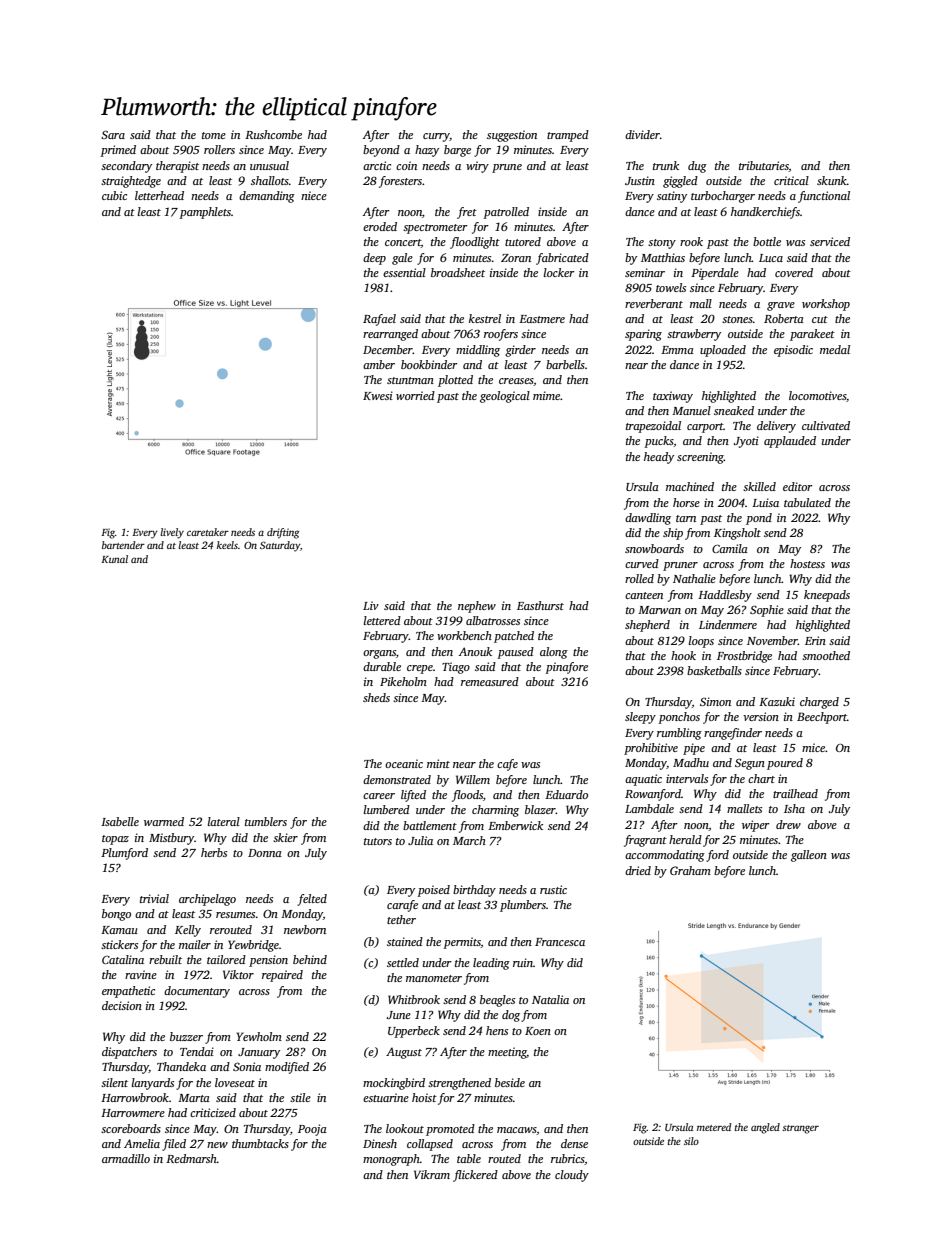 This page has height=1233, width=952. What do you see at coordinates (219, 149) in the page?
I see `rollers` at bounding box center [219, 149].
